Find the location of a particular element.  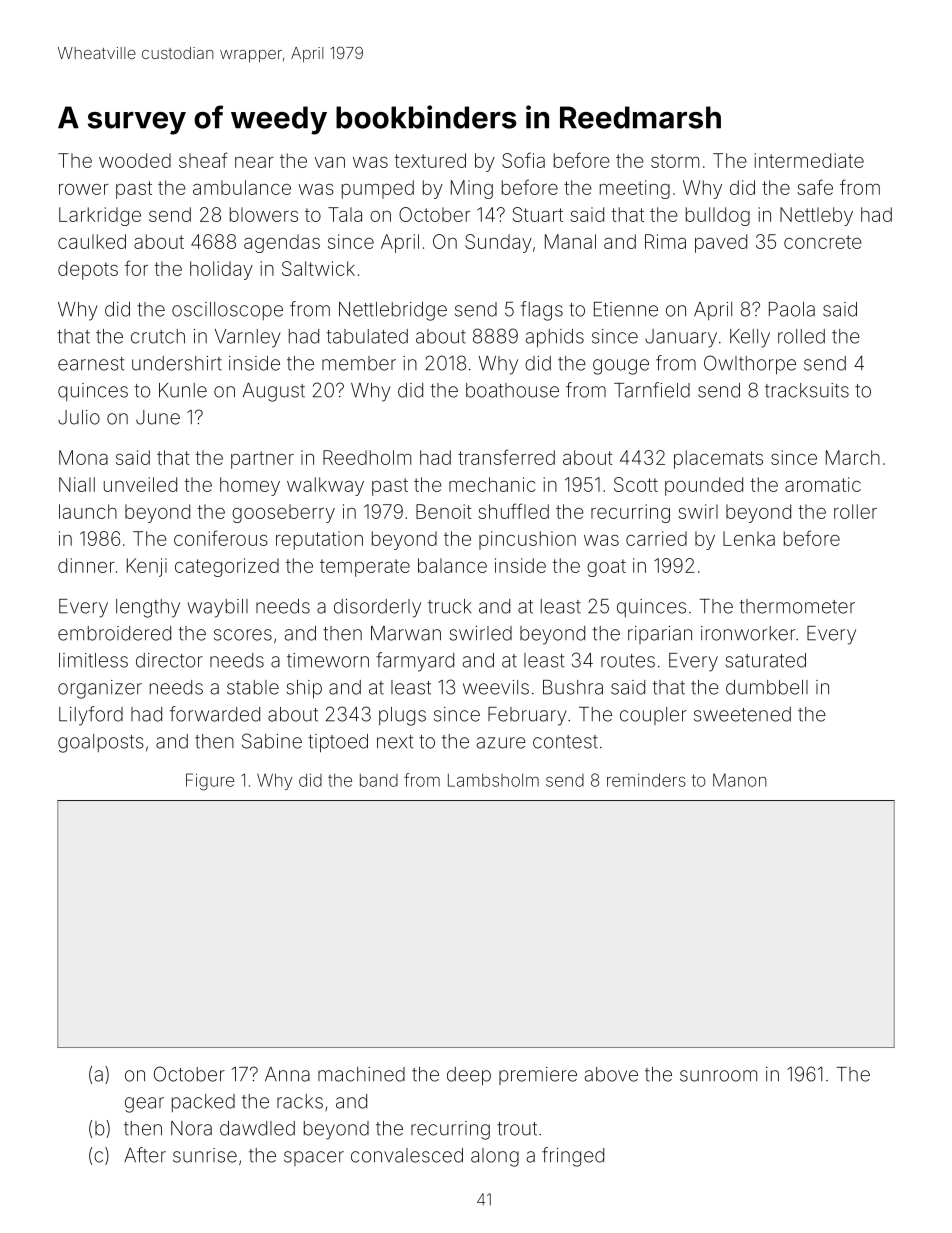

trout is located at coordinates (517, 1129).
